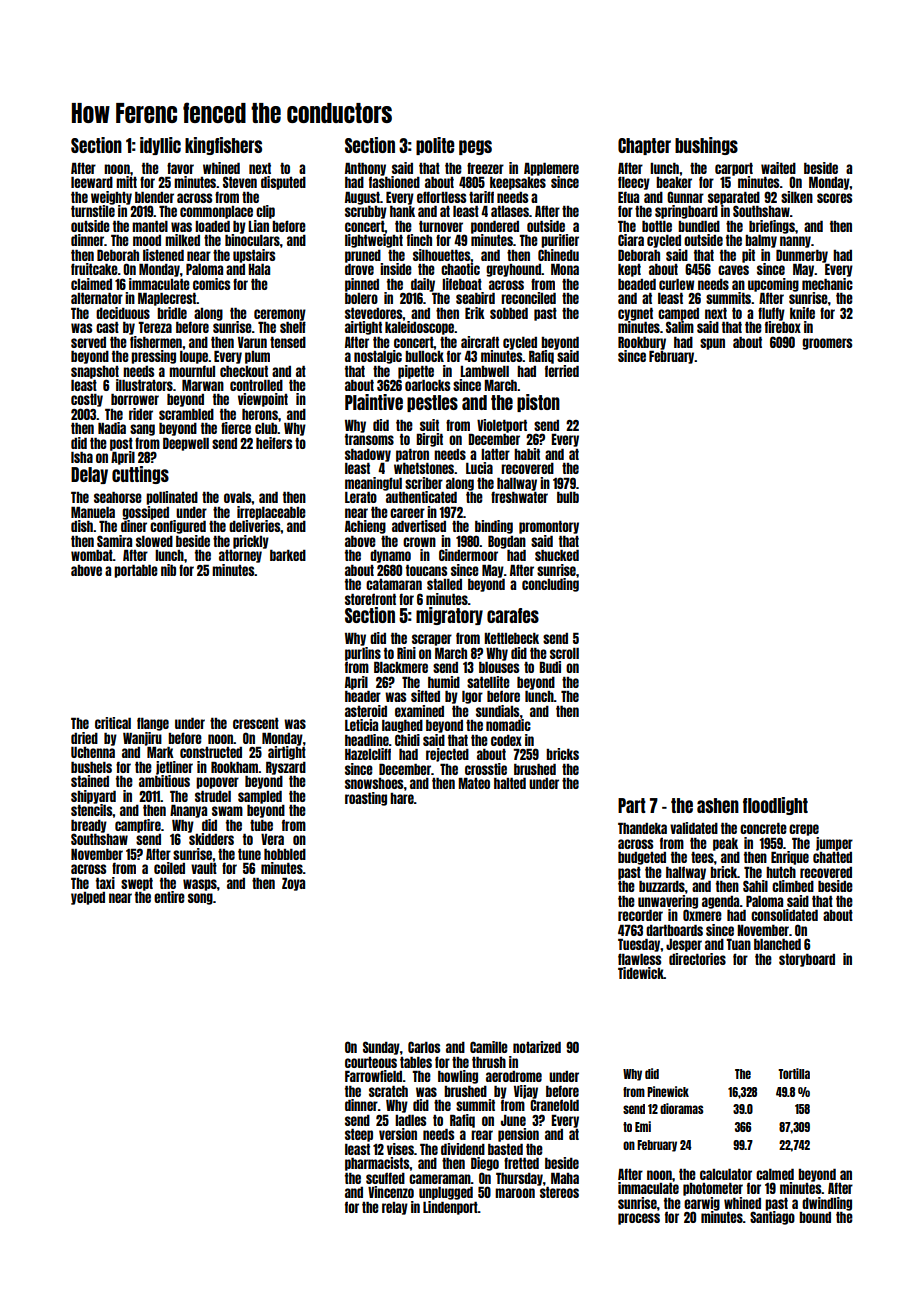 The width and height of the screenshot is (924, 1308). What do you see at coordinates (395, 1208) in the screenshot?
I see `relay` at bounding box center [395, 1208].
